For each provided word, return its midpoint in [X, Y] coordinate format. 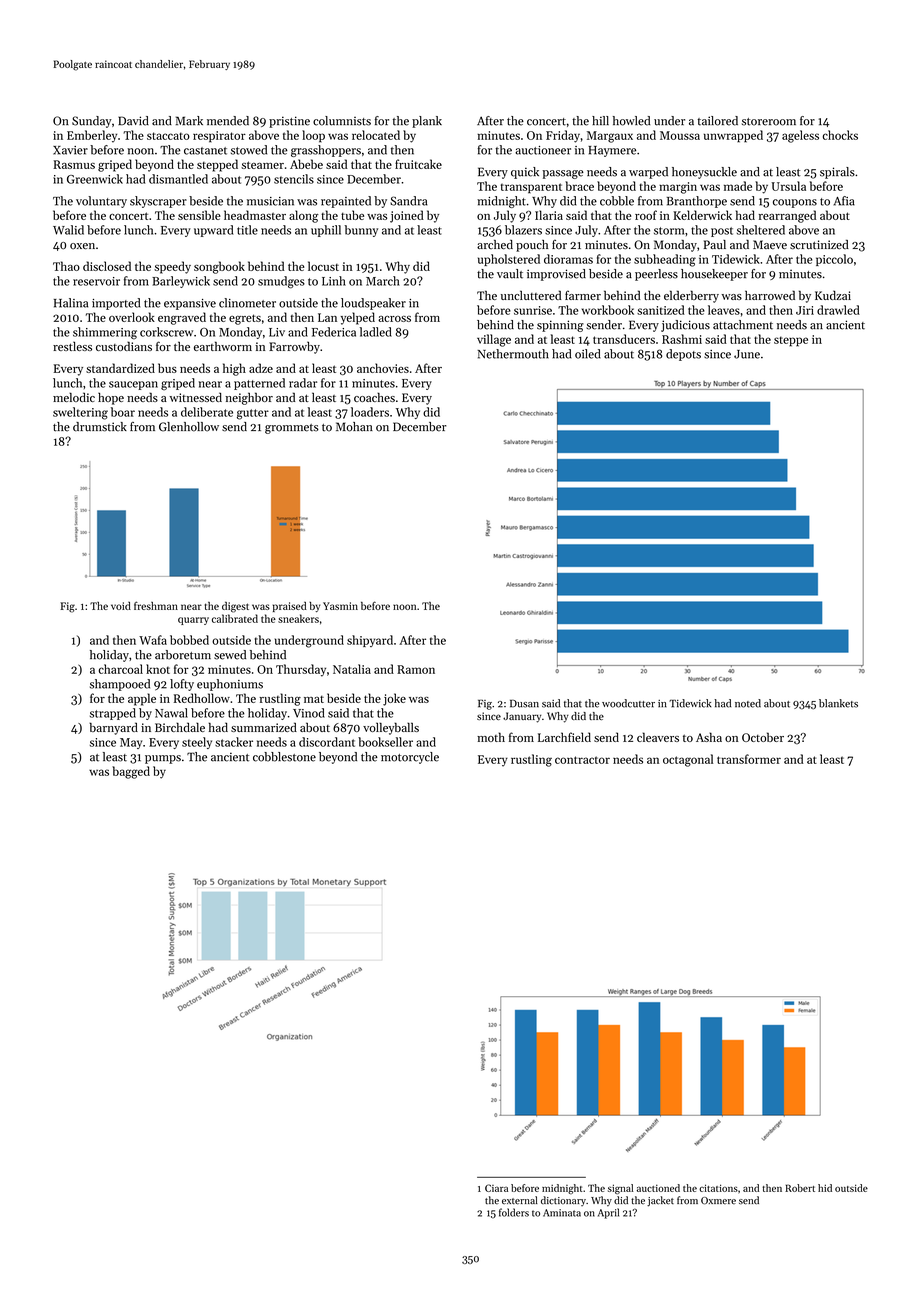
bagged [131, 772]
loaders [370, 412]
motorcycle [410, 758]
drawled [838, 310]
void [121, 606]
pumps [163, 759]
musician [270, 201]
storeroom [769, 122]
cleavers [658, 737]
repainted [346, 202]
